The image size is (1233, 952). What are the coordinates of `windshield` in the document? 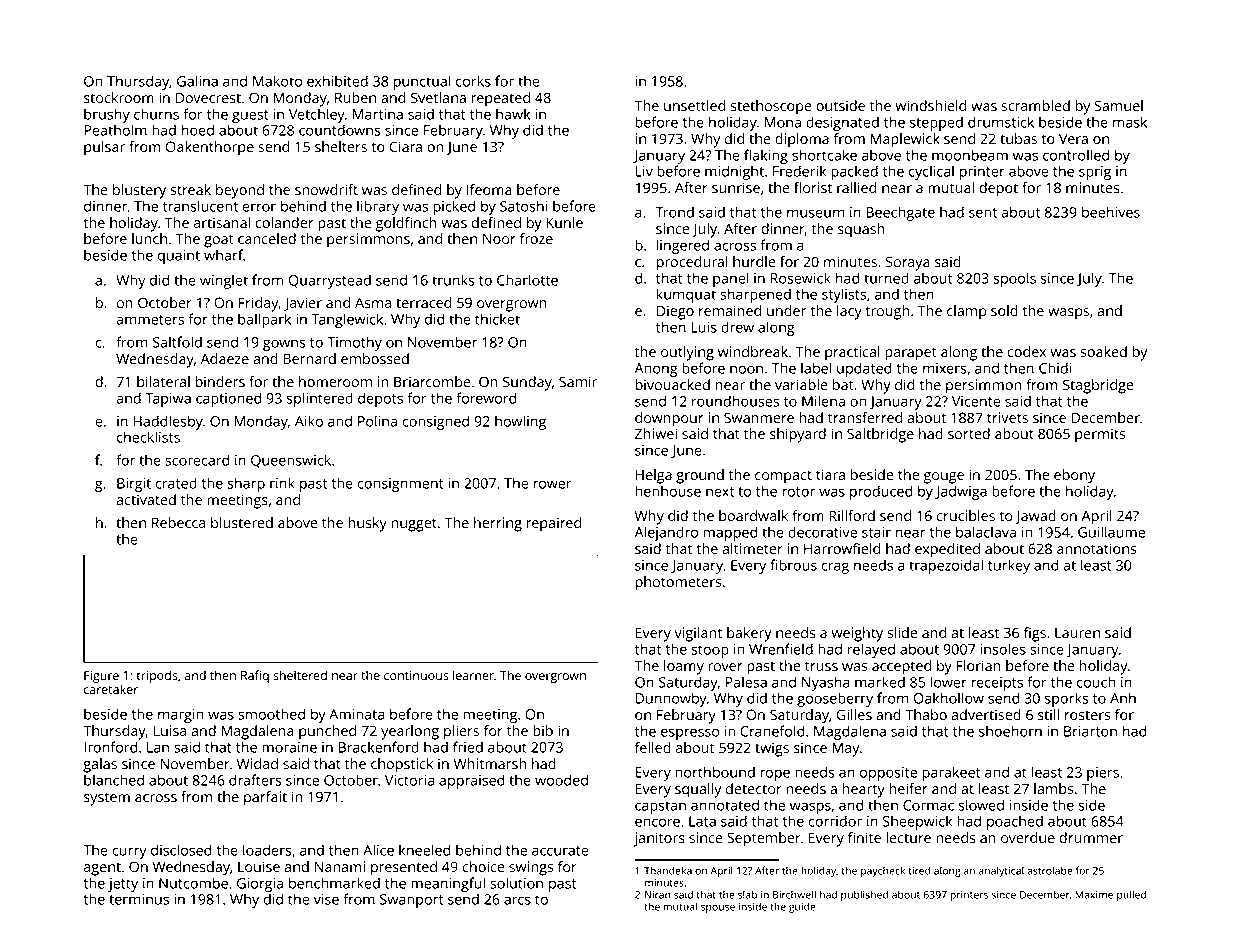 It's located at (931, 105).
